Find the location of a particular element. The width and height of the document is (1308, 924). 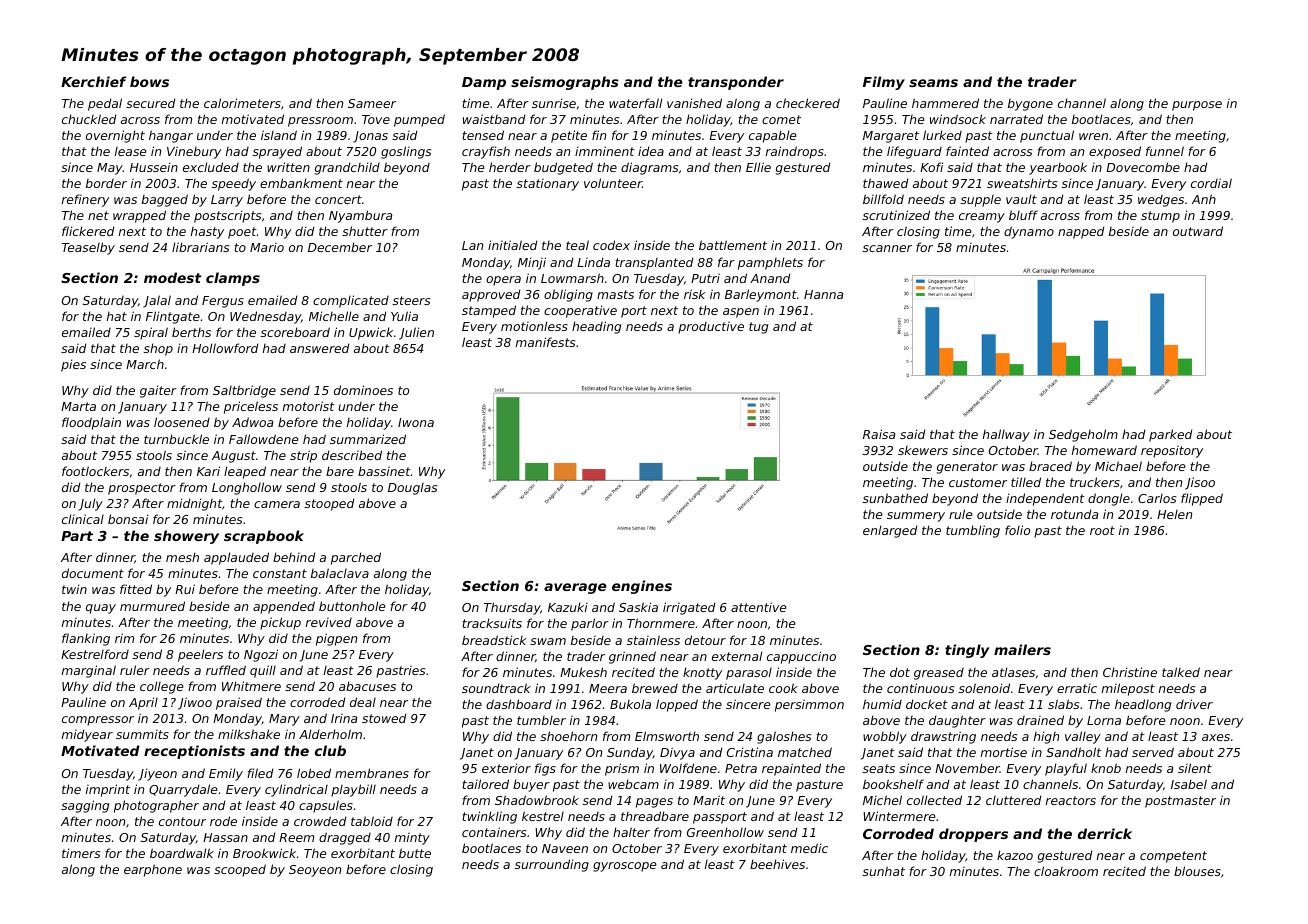

gyroscope is located at coordinates (625, 867).
